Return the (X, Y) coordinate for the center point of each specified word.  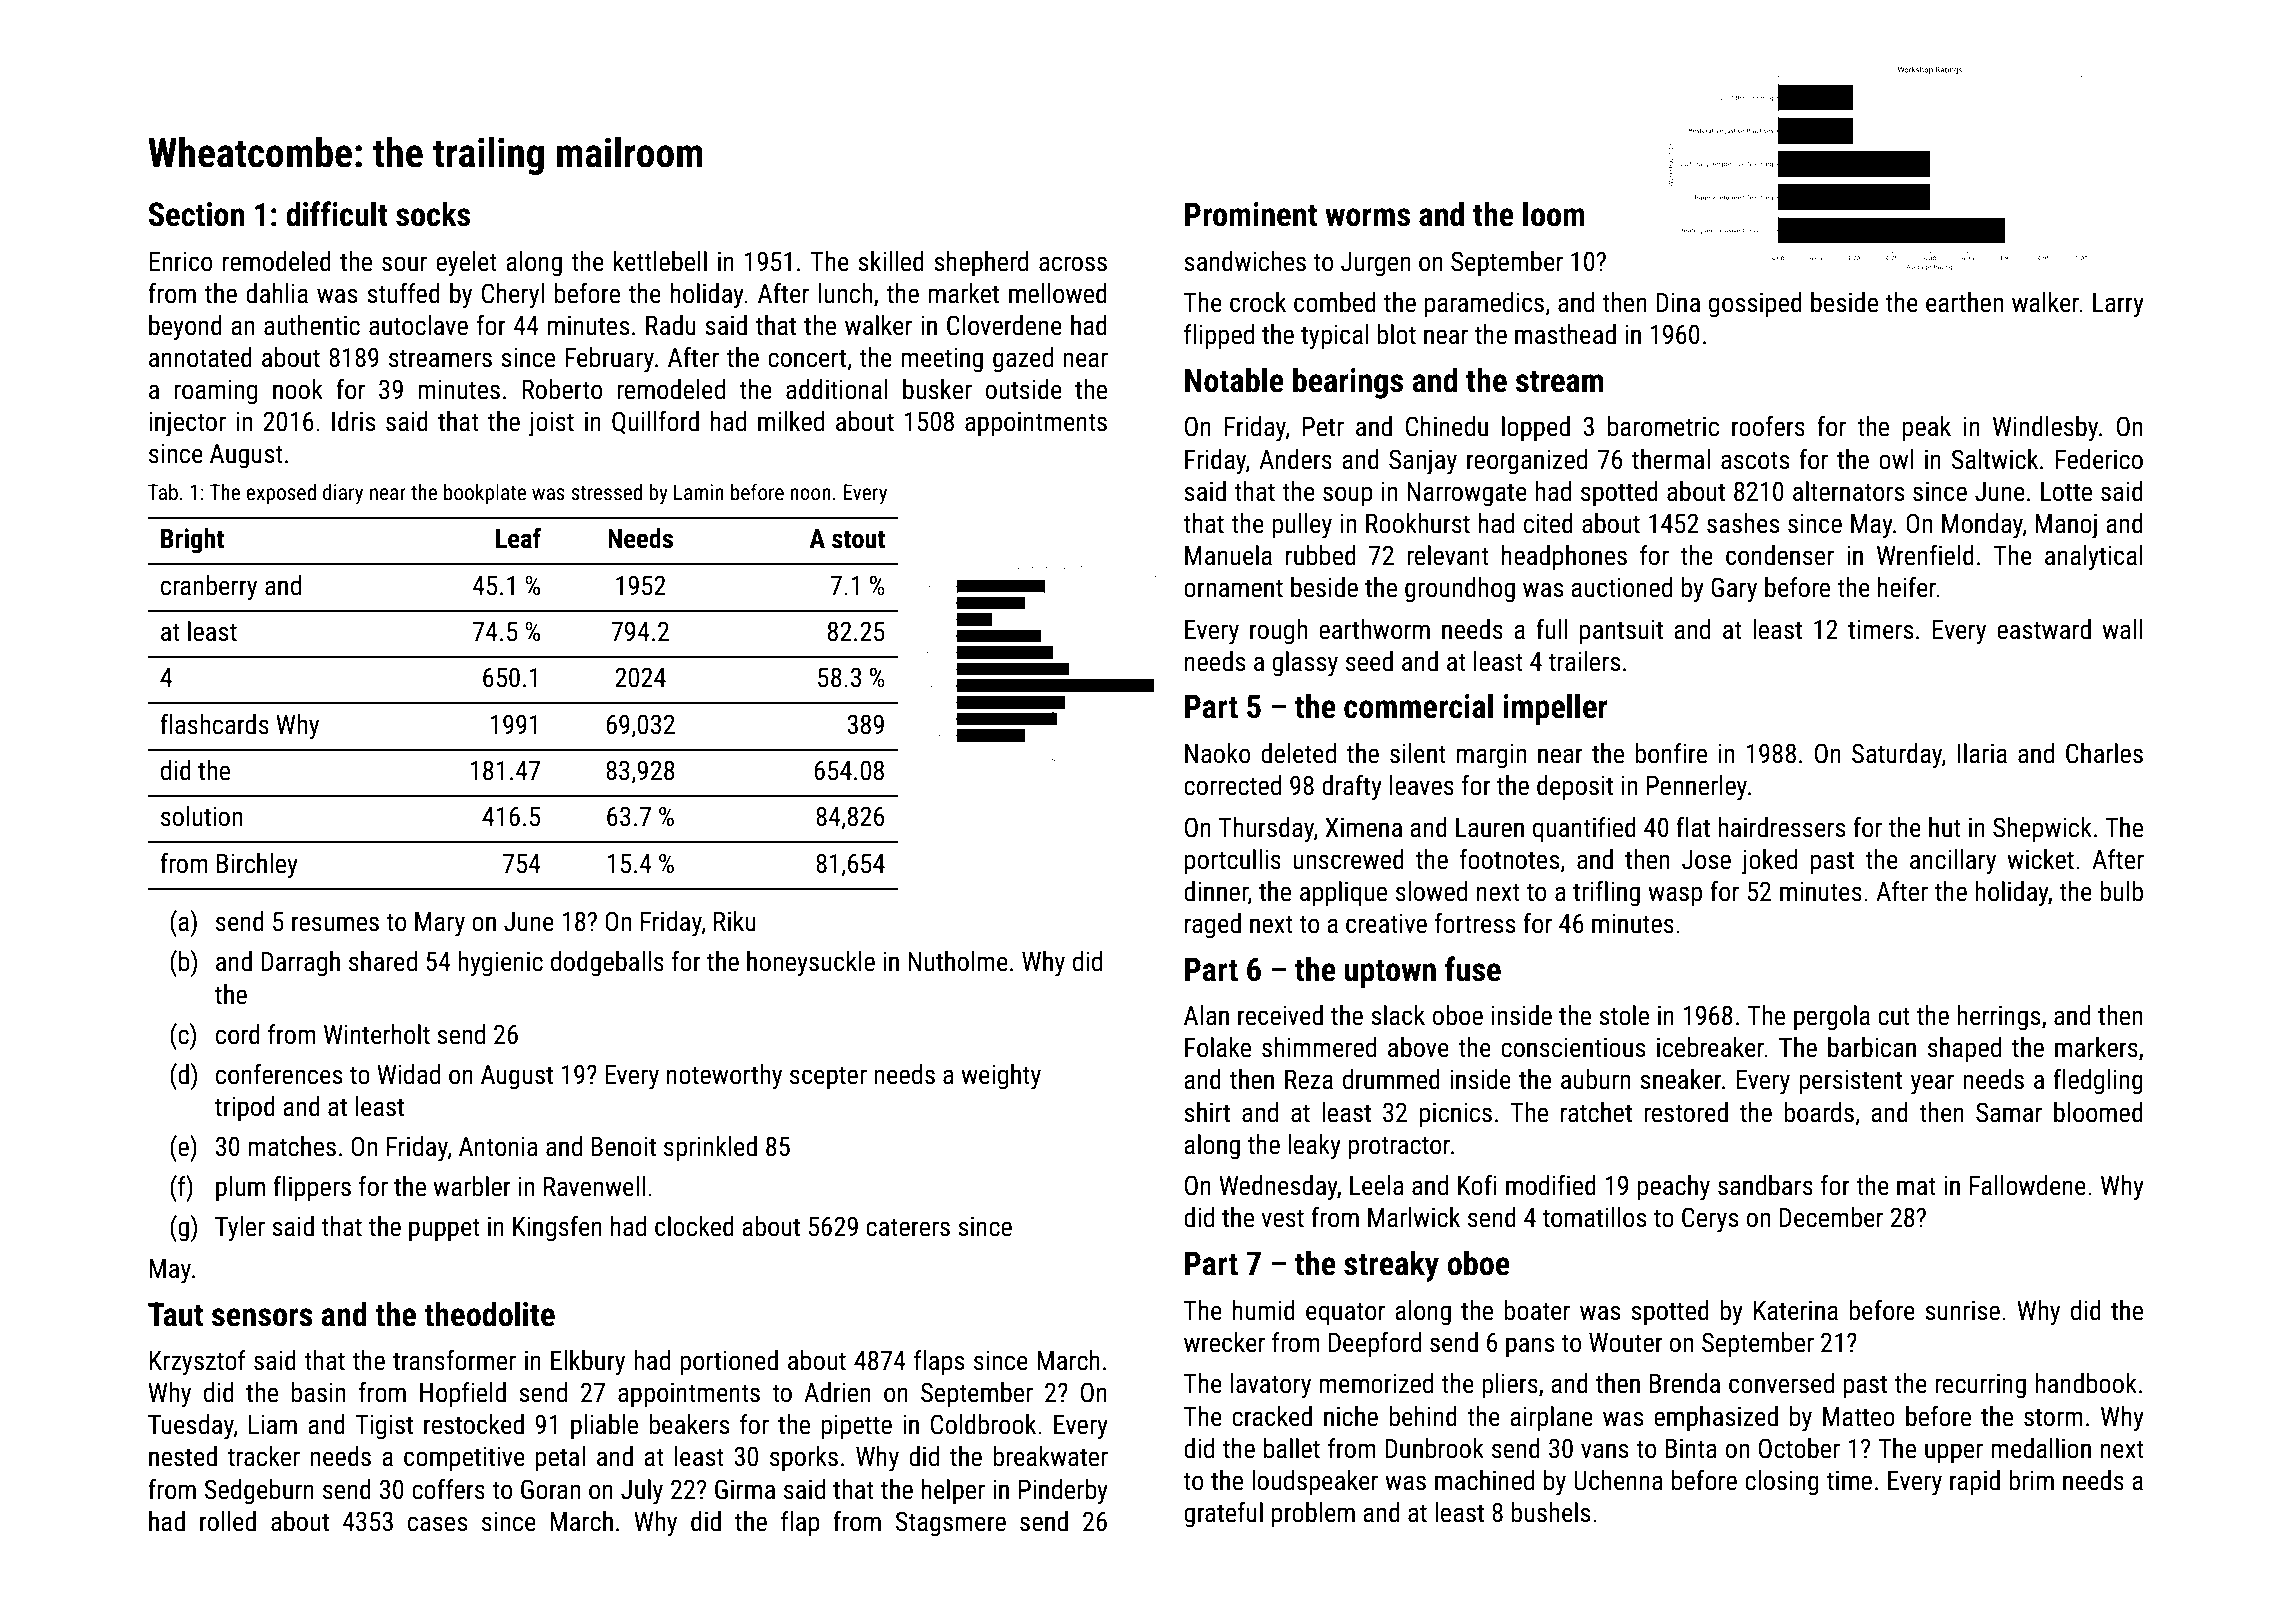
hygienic (500, 964)
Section (196, 214)
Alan (1206, 1015)
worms (1367, 217)
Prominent (1251, 214)
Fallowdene (2028, 1185)
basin (318, 1392)
